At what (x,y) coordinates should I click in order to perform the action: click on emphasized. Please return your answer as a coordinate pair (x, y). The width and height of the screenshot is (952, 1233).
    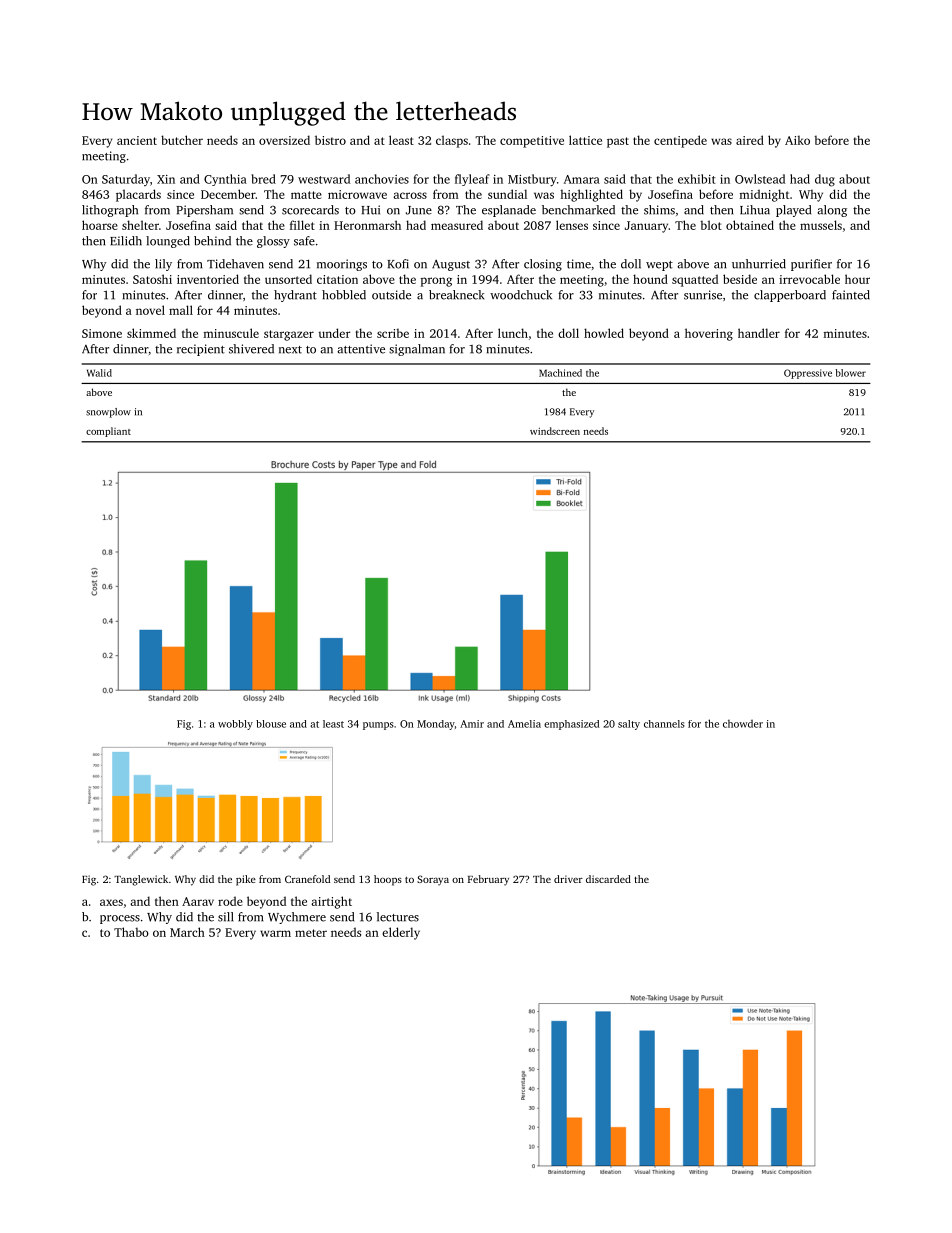
    Looking at the image, I should click on (571, 725).
